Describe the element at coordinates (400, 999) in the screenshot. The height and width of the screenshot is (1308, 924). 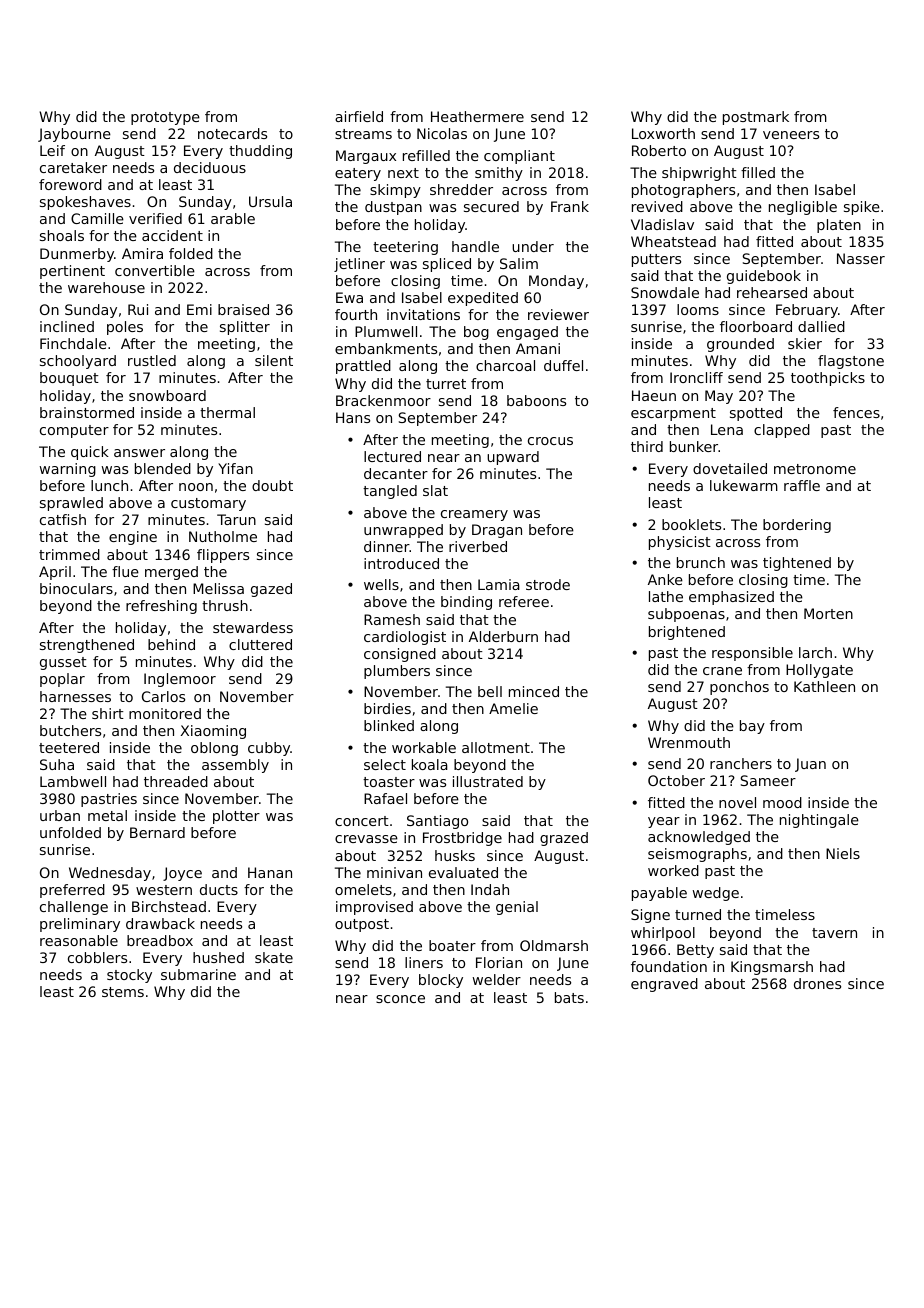
I see `sconce` at that location.
